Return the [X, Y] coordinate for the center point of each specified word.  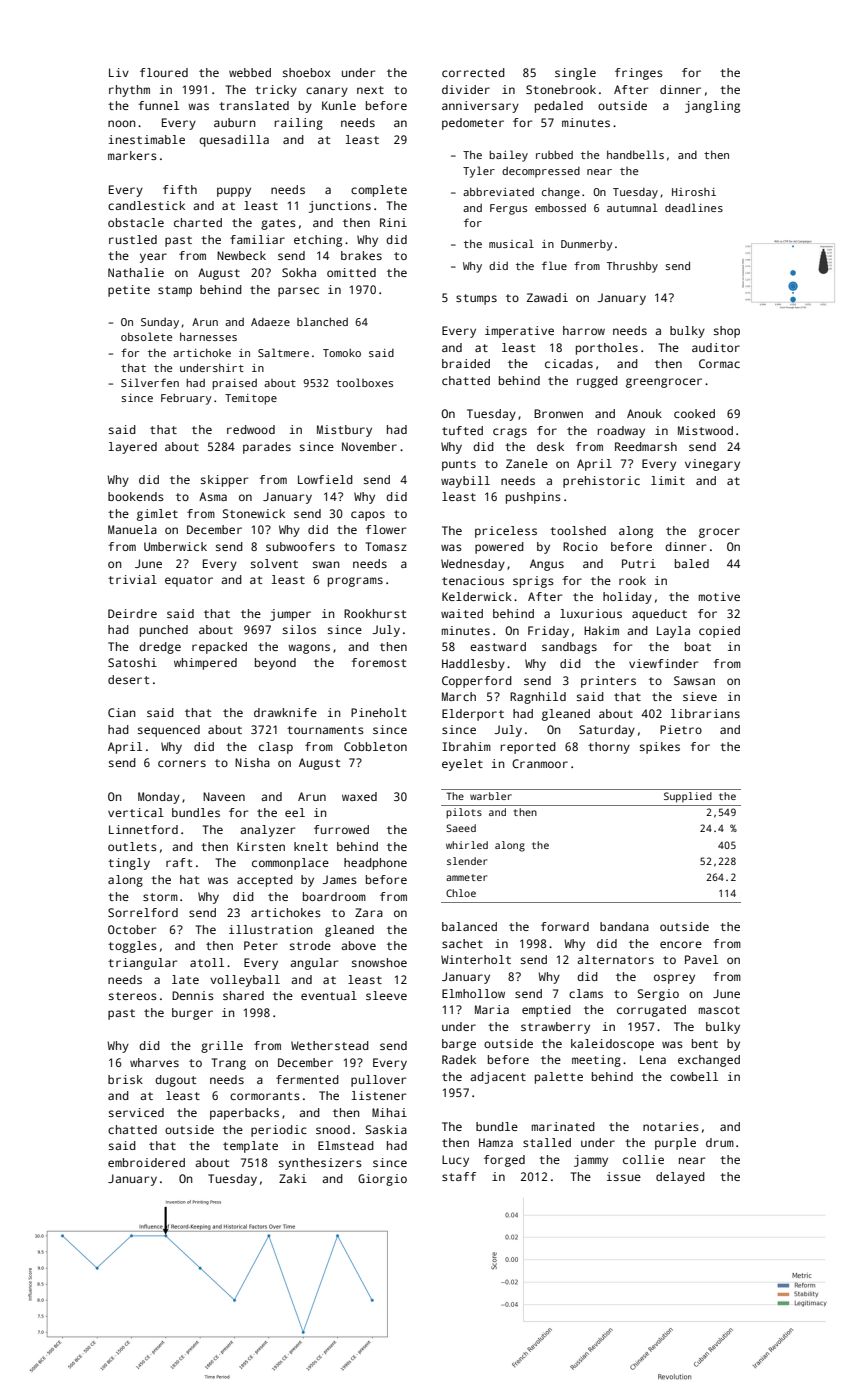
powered [499, 548]
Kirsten [261, 846]
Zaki [293, 1178]
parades [267, 448]
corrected [473, 72]
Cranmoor [540, 763]
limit [668, 480]
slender [467, 861]
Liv [119, 72]
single [575, 74]
